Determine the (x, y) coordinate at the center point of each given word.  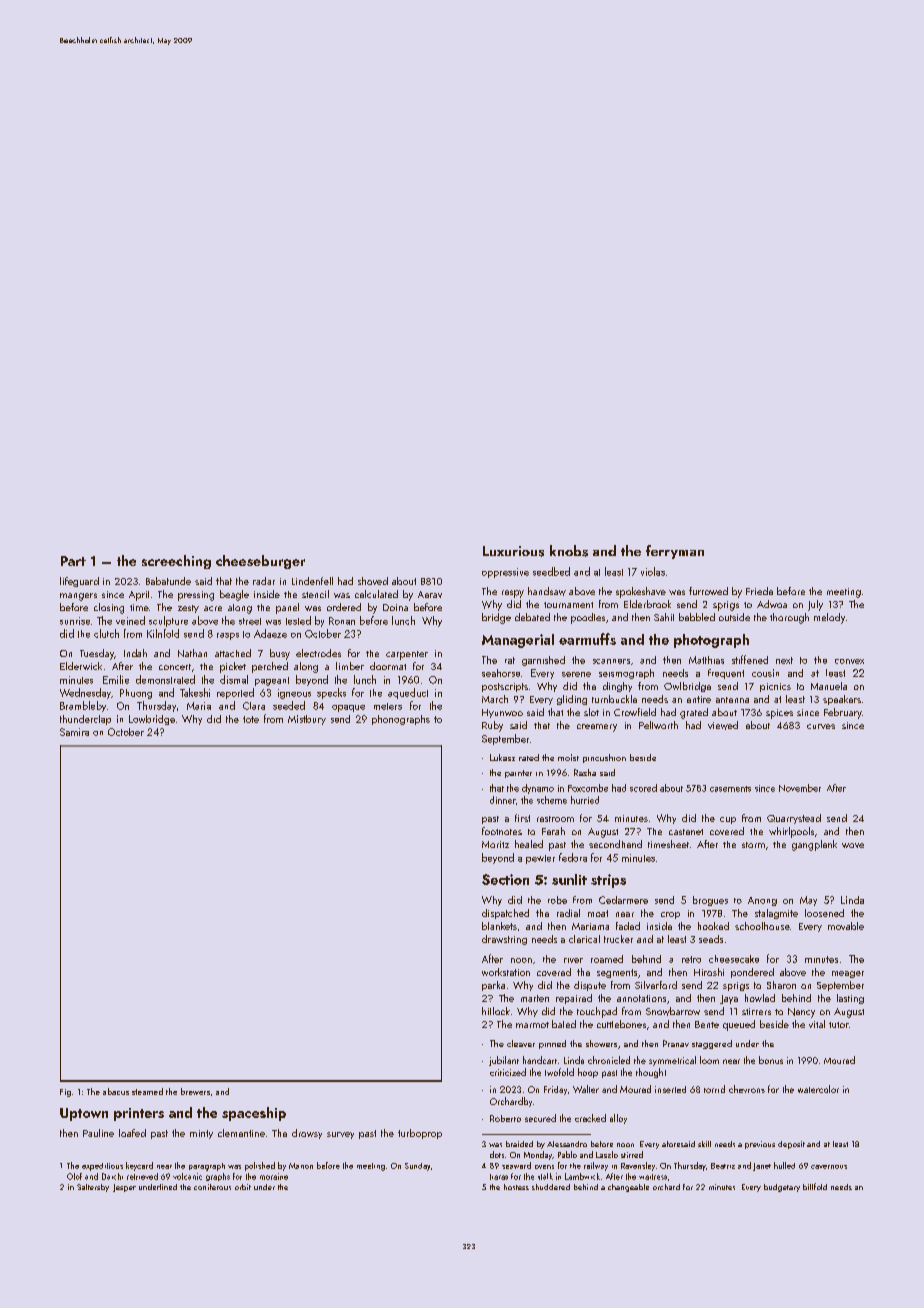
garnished (543, 661)
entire (699, 699)
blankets (499, 926)
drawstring (504, 940)
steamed (147, 1091)
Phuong (136, 694)
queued (739, 1025)
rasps (228, 636)
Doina (395, 607)
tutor (839, 1025)
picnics (775, 687)
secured (540, 1118)
